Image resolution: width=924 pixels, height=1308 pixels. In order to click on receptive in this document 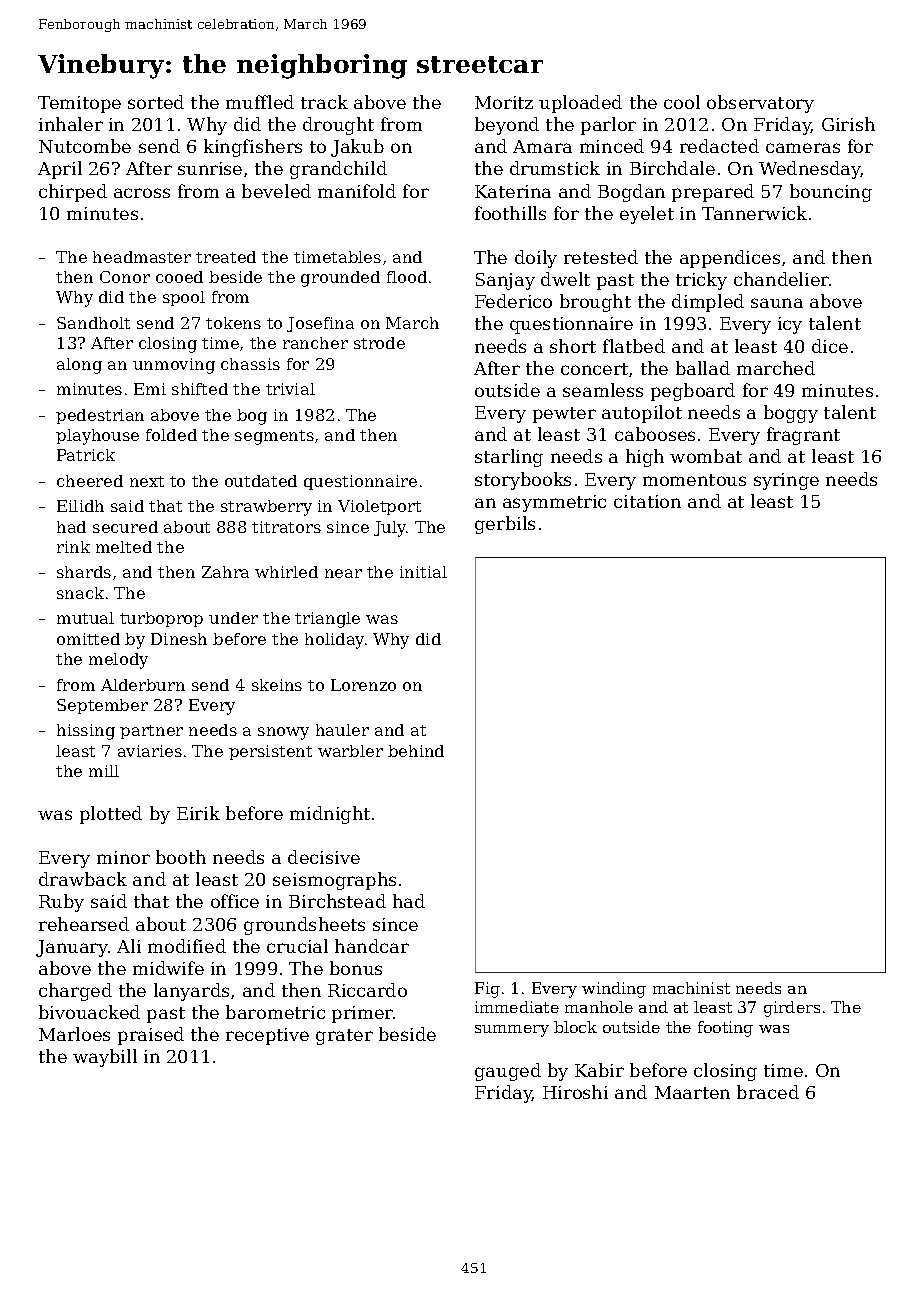, I will do `click(267, 1036)`.
